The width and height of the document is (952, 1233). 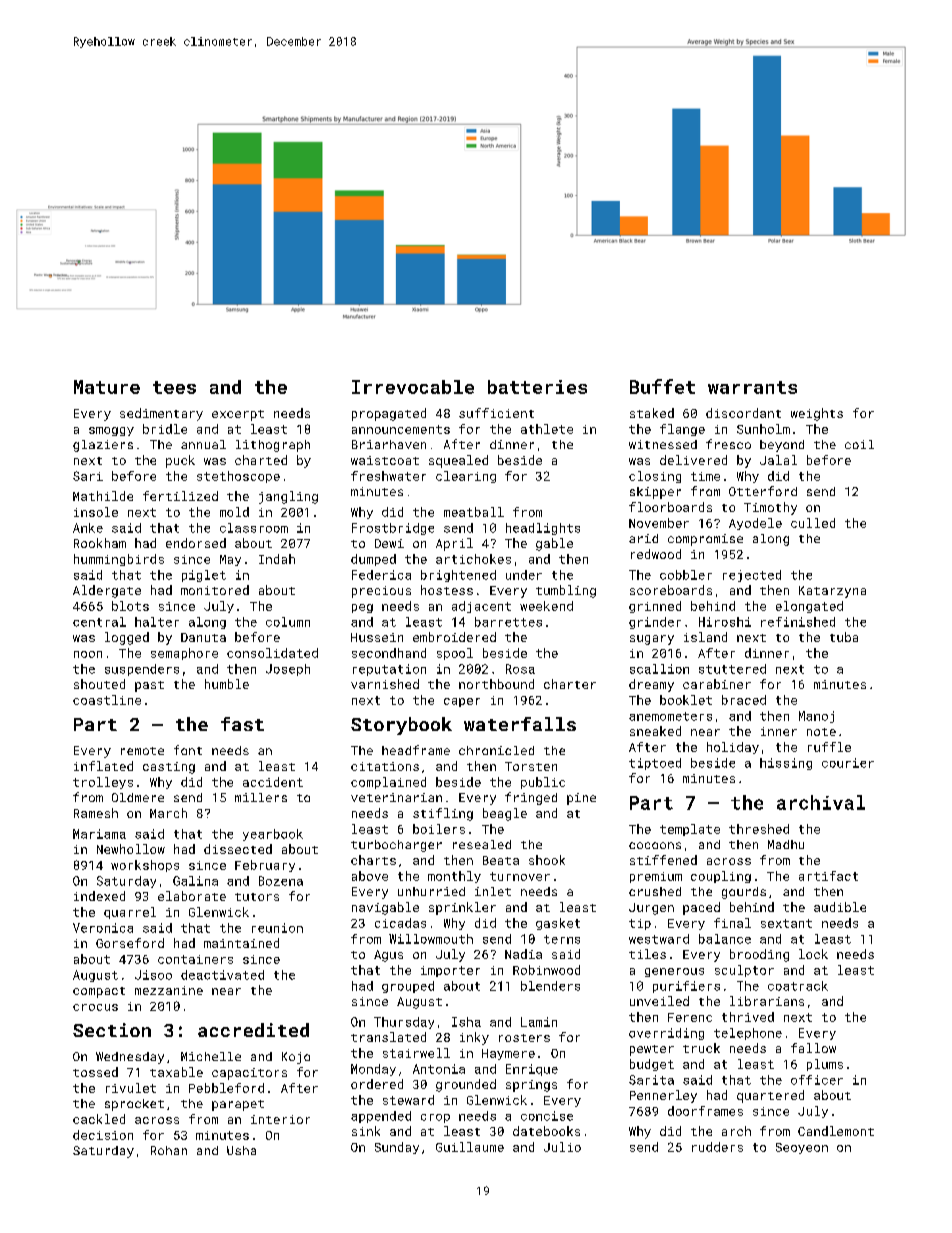 What do you see at coordinates (99, 622) in the document?
I see `central` at bounding box center [99, 622].
